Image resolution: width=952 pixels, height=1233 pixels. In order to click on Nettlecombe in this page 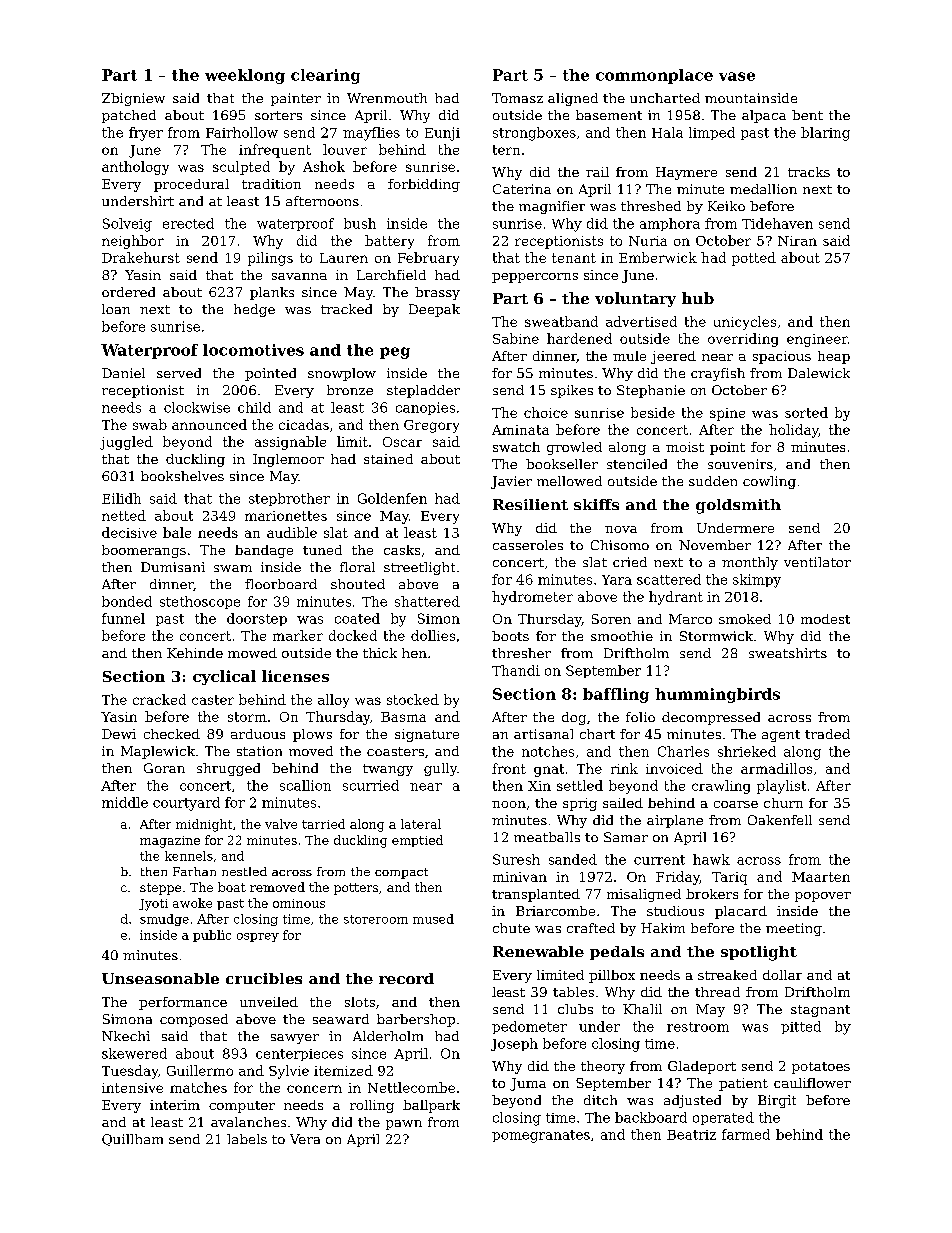, I will do `click(411, 1087)`.
